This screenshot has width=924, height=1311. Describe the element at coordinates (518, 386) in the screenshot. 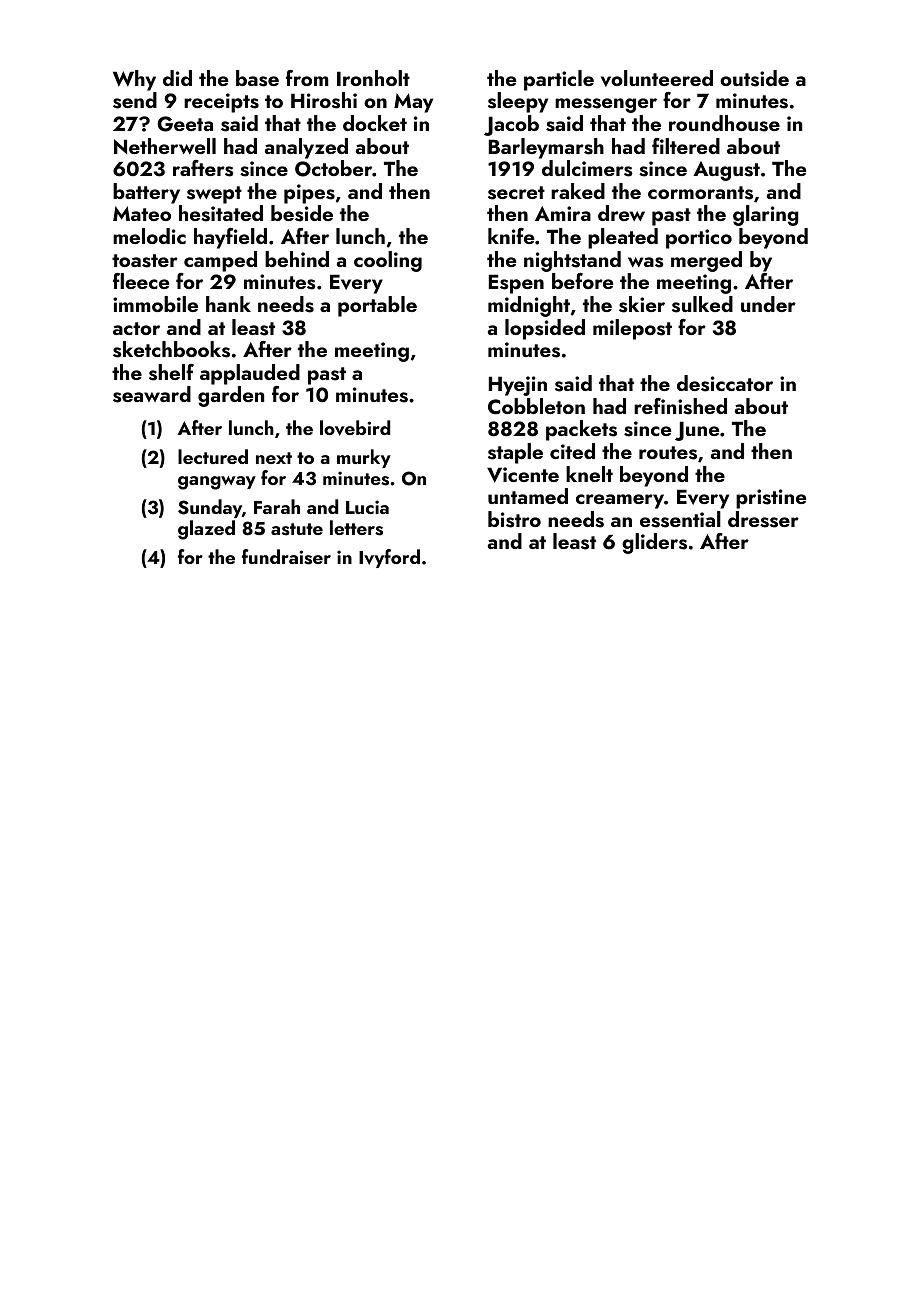

I see `Hyejin` at that location.
